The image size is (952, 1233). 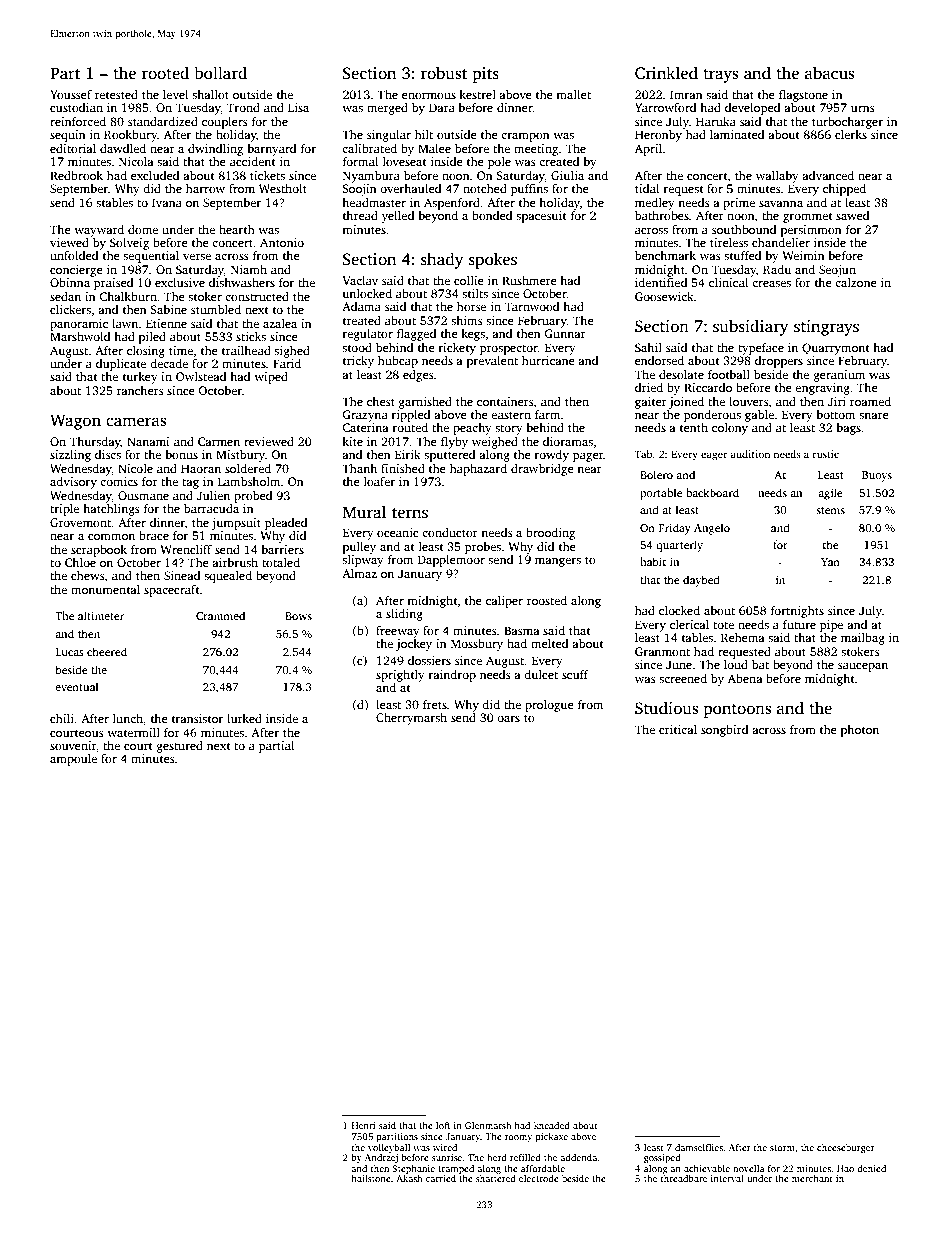 What do you see at coordinates (411, 719) in the screenshot?
I see `Cherrymarsh` at bounding box center [411, 719].
